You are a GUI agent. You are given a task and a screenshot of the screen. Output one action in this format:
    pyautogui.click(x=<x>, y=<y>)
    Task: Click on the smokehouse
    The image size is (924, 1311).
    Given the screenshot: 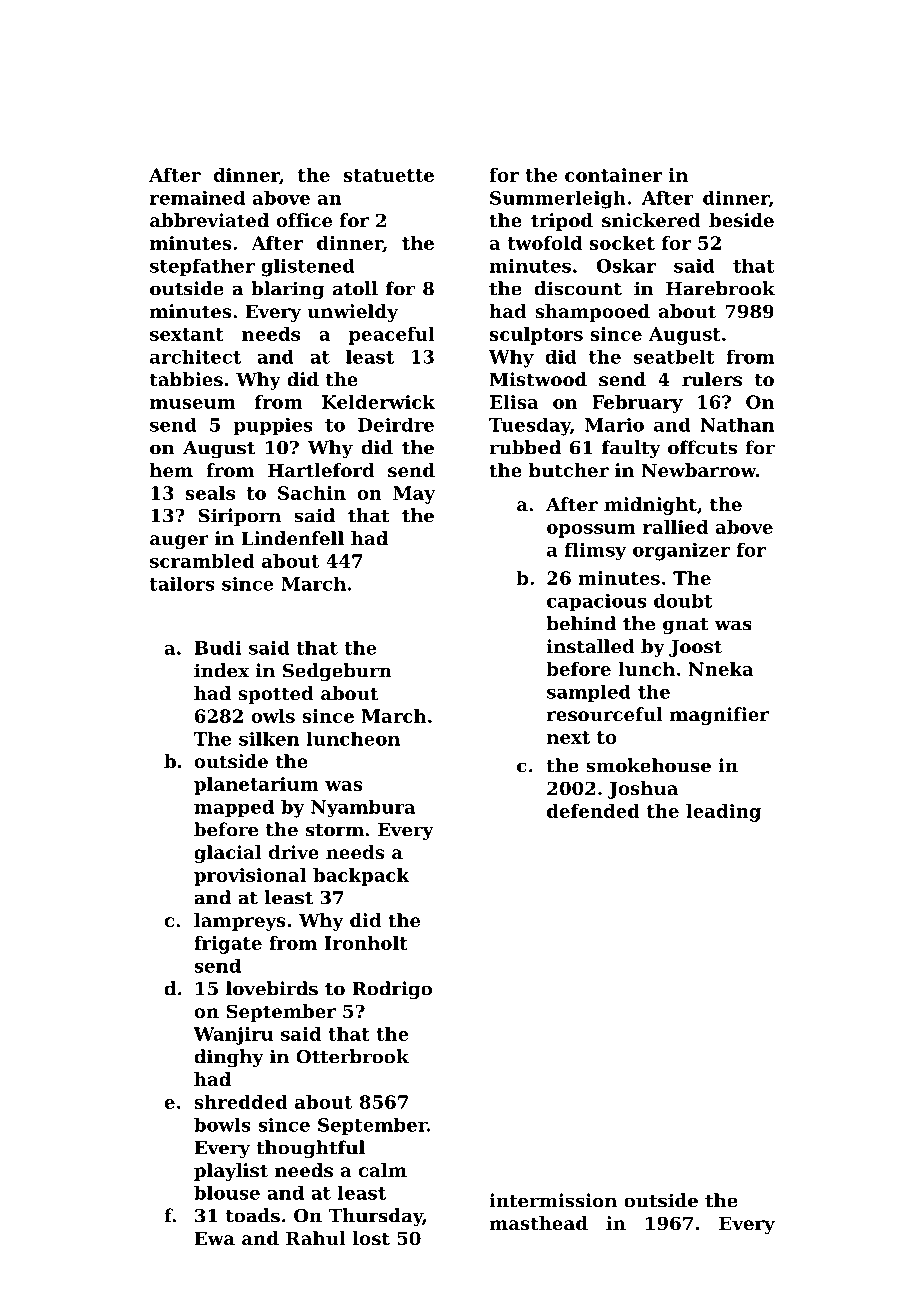 What is the action you would take?
    pyautogui.click(x=648, y=765)
